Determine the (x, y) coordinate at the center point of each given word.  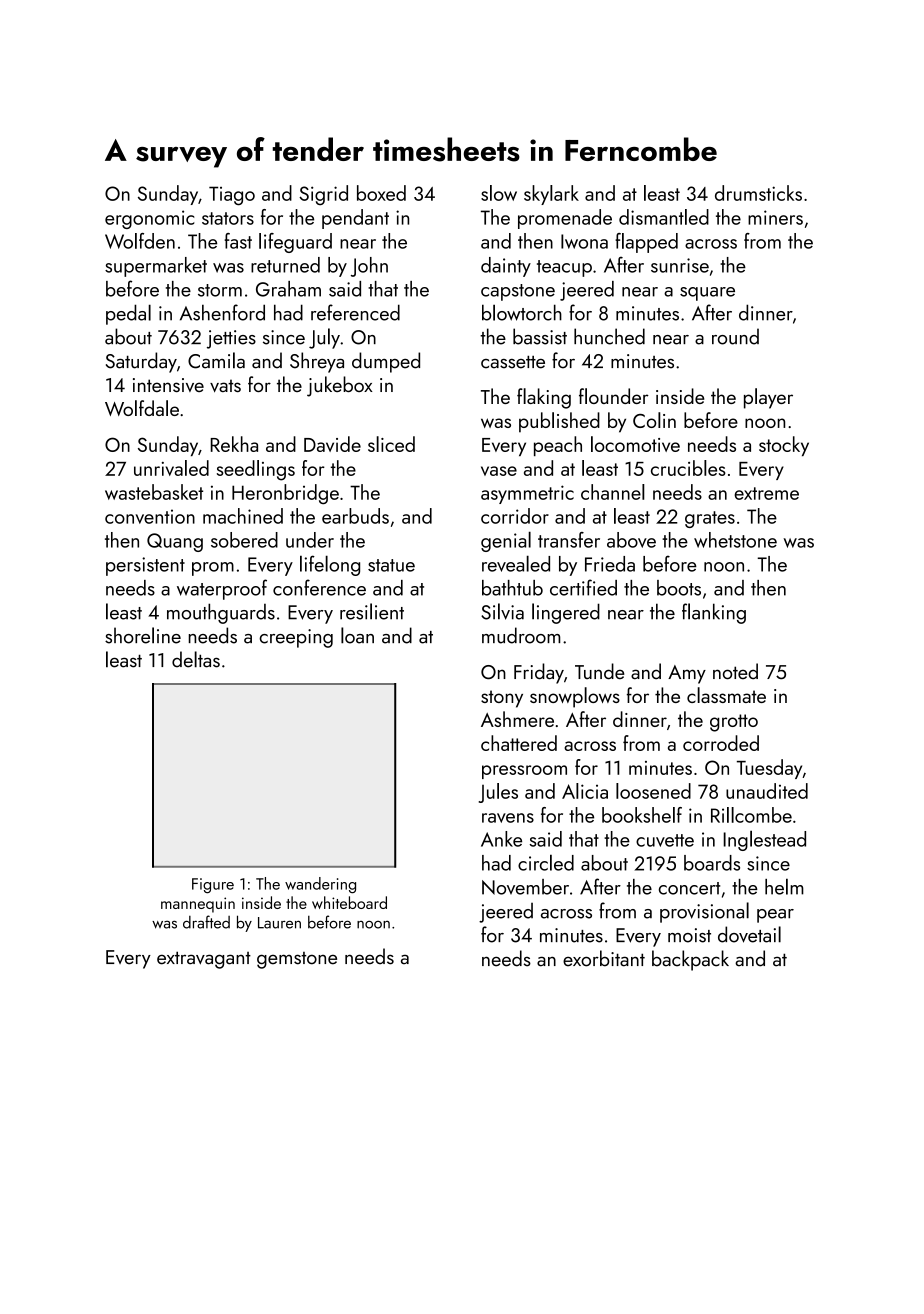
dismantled (664, 217)
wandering (320, 885)
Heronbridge (285, 494)
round (735, 336)
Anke (501, 839)
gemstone (297, 960)
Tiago (232, 196)
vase (499, 471)
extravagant (204, 960)
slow (499, 193)
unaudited (767, 791)
